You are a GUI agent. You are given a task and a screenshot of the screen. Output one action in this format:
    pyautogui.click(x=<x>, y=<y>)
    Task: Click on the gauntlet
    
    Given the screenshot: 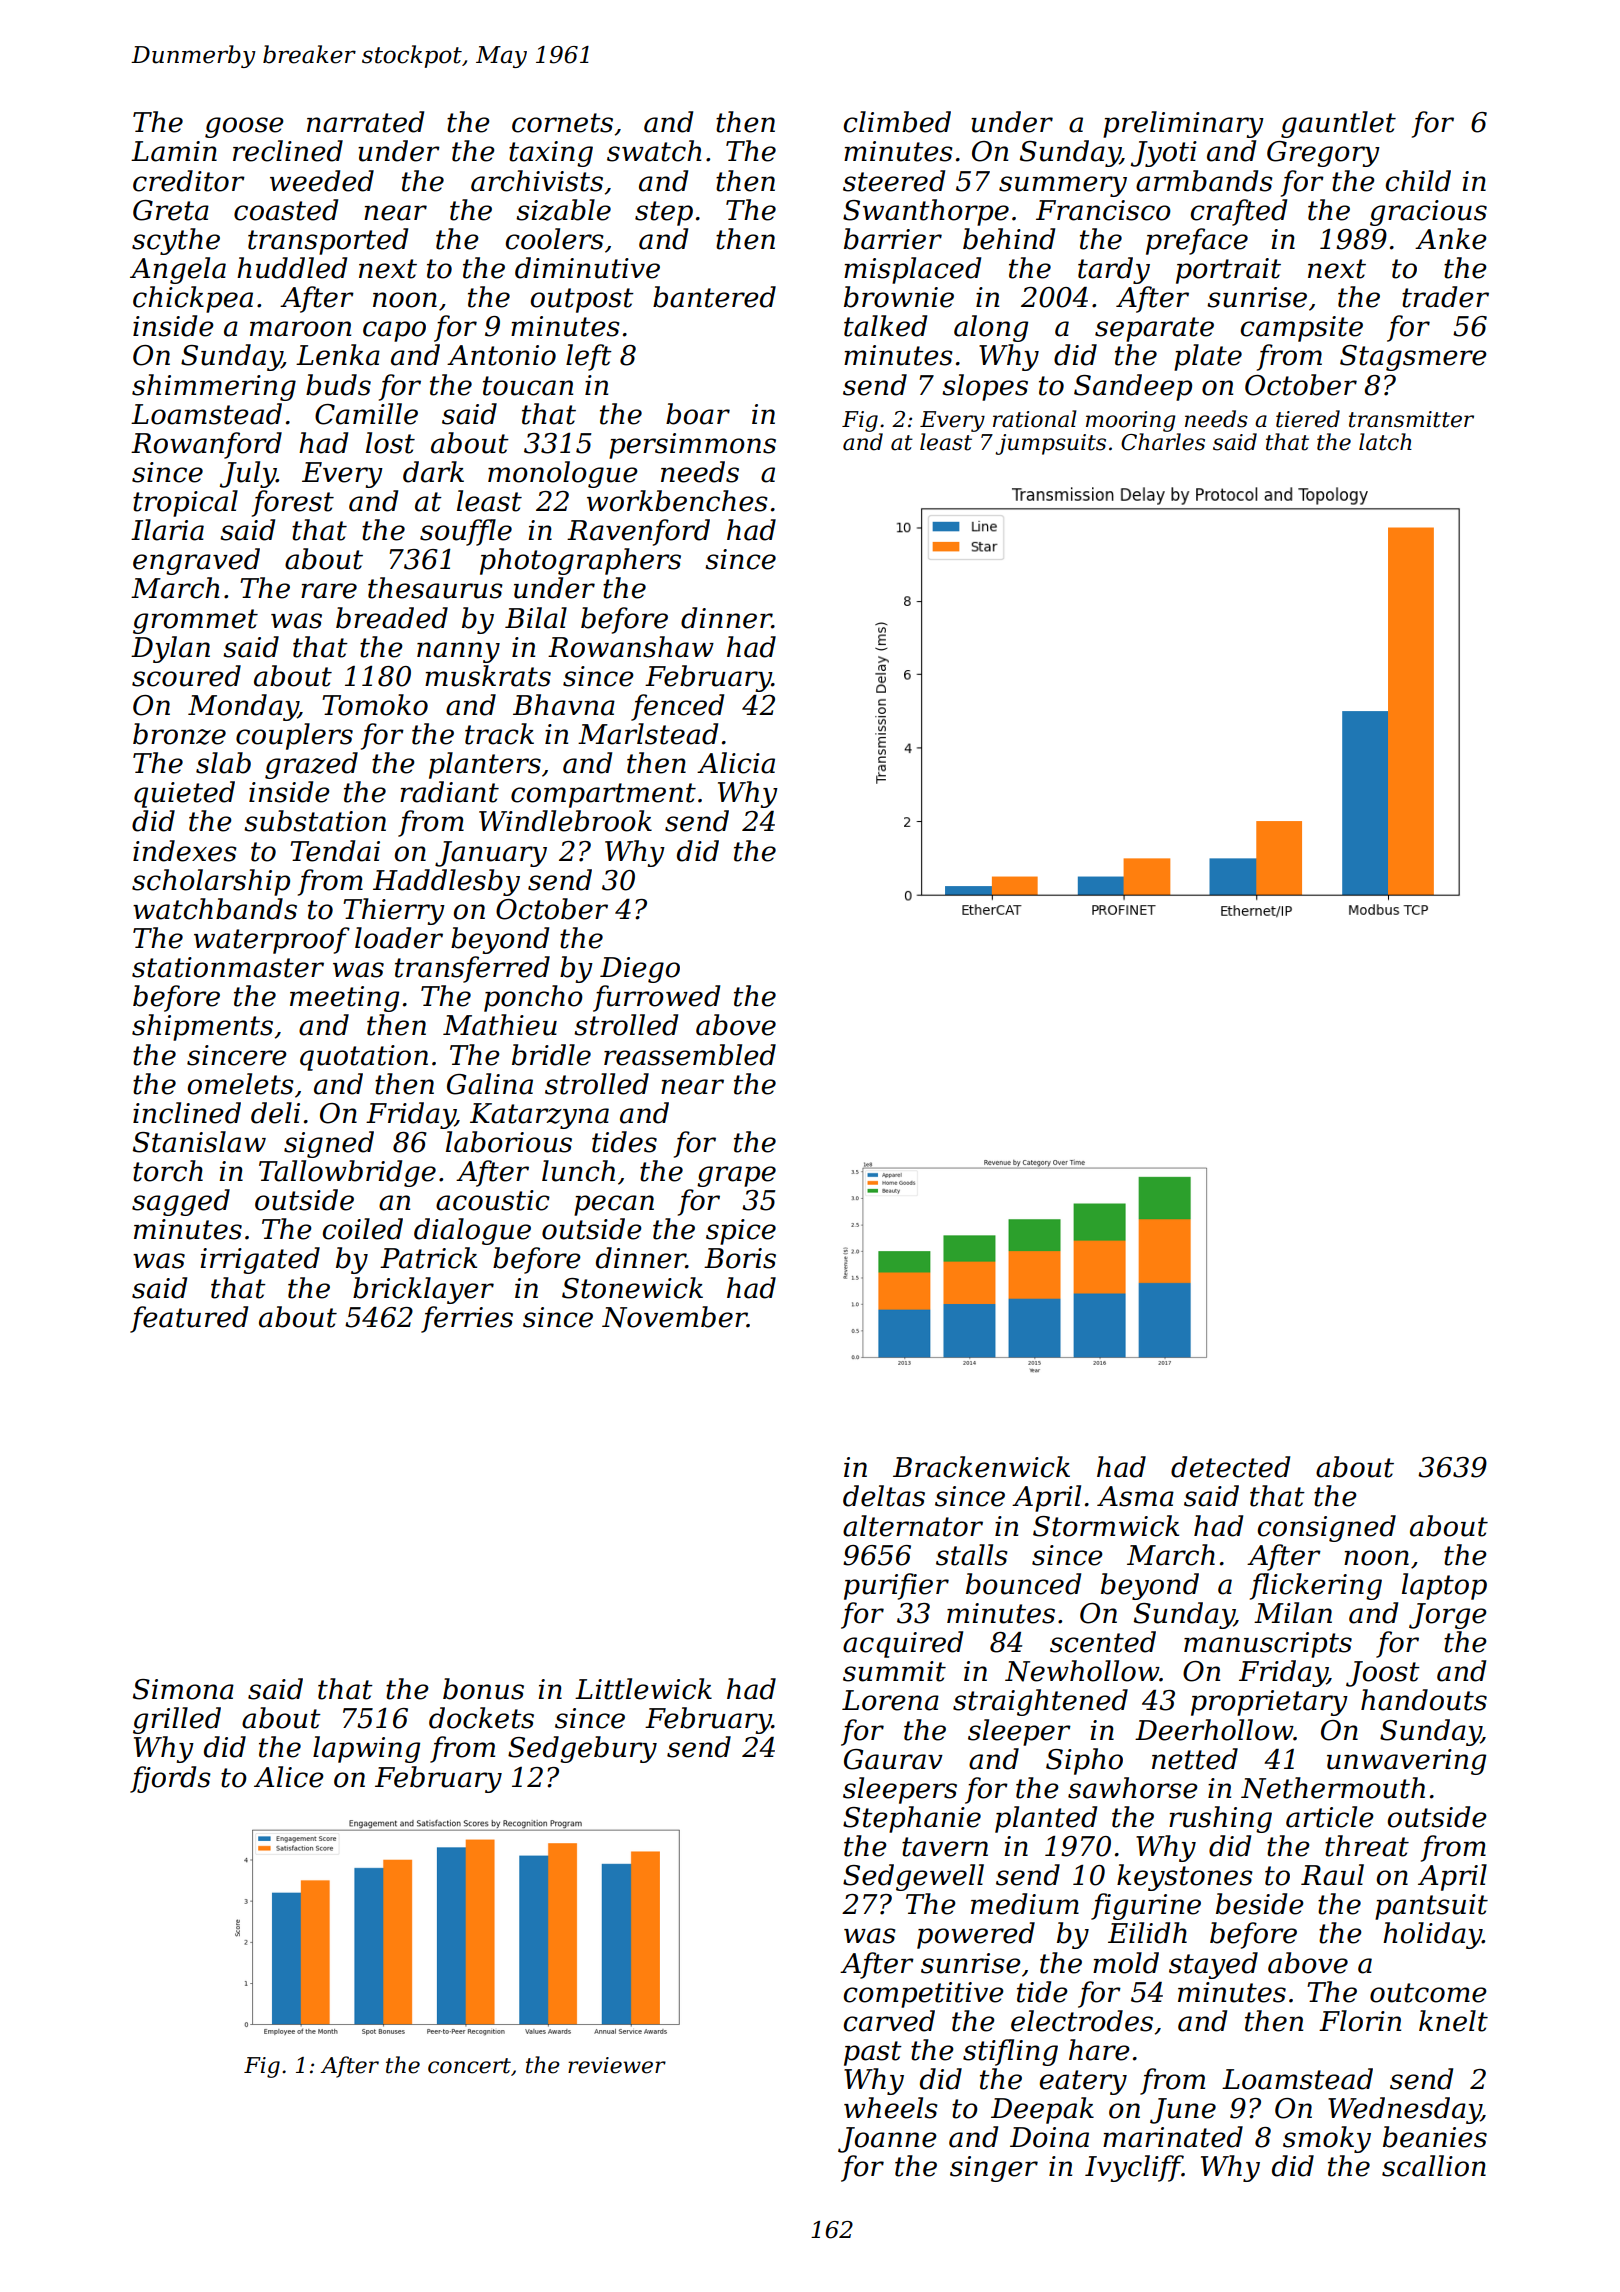 What is the action you would take?
    pyautogui.click(x=1338, y=124)
